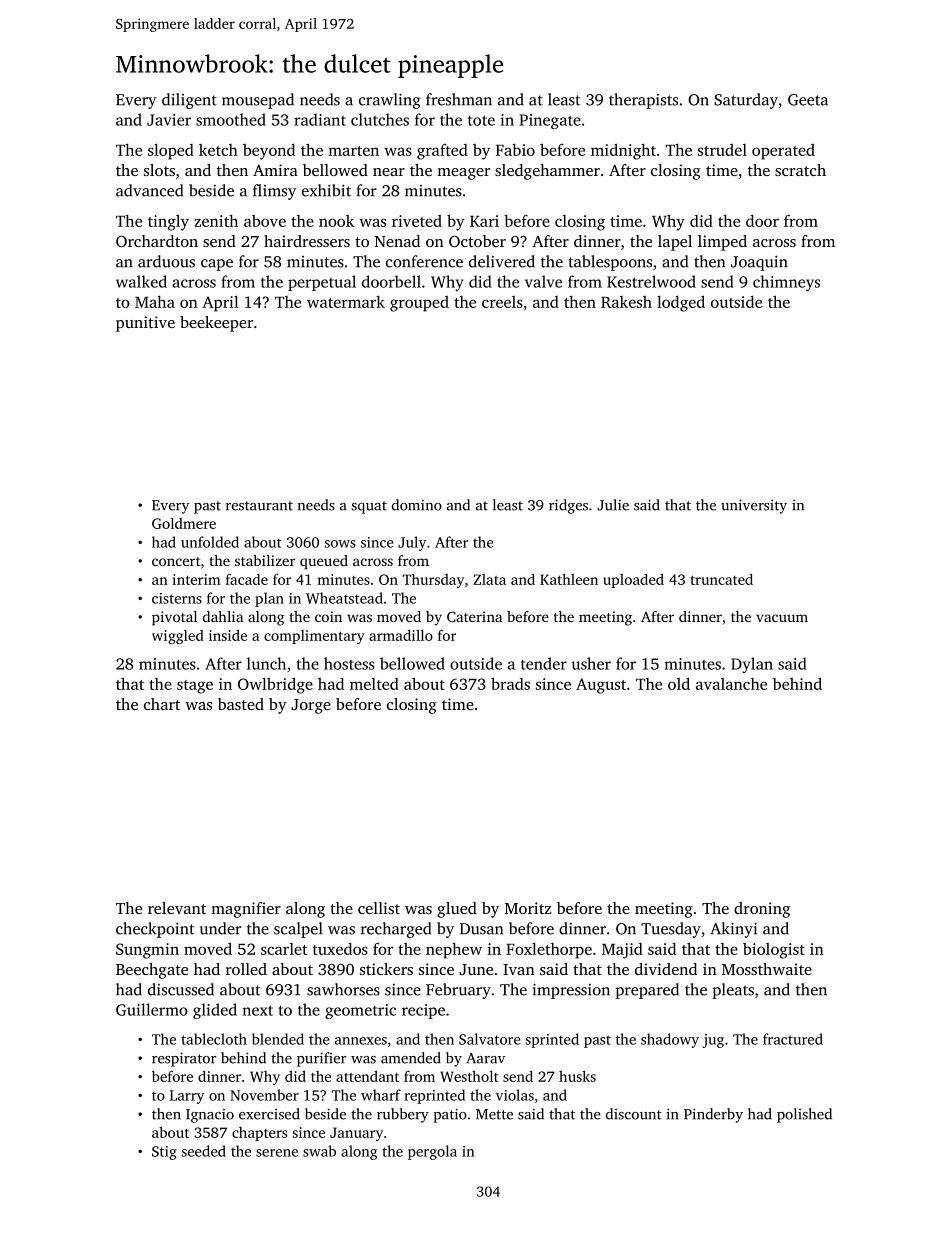  I want to click on glued, so click(457, 910).
